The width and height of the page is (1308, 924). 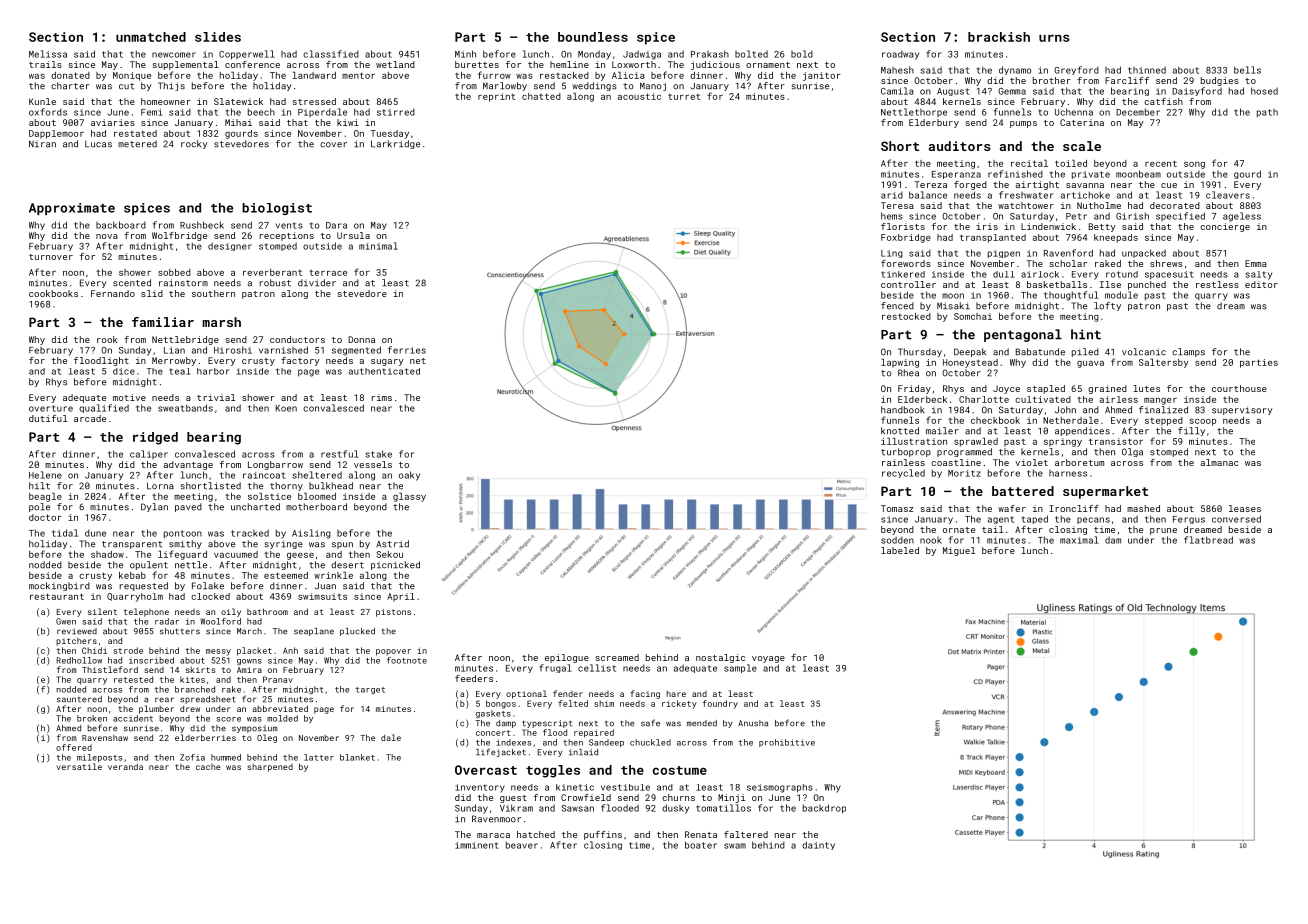 What do you see at coordinates (331, 54) in the page?
I see `classified` at bounding box center [331, 54].
